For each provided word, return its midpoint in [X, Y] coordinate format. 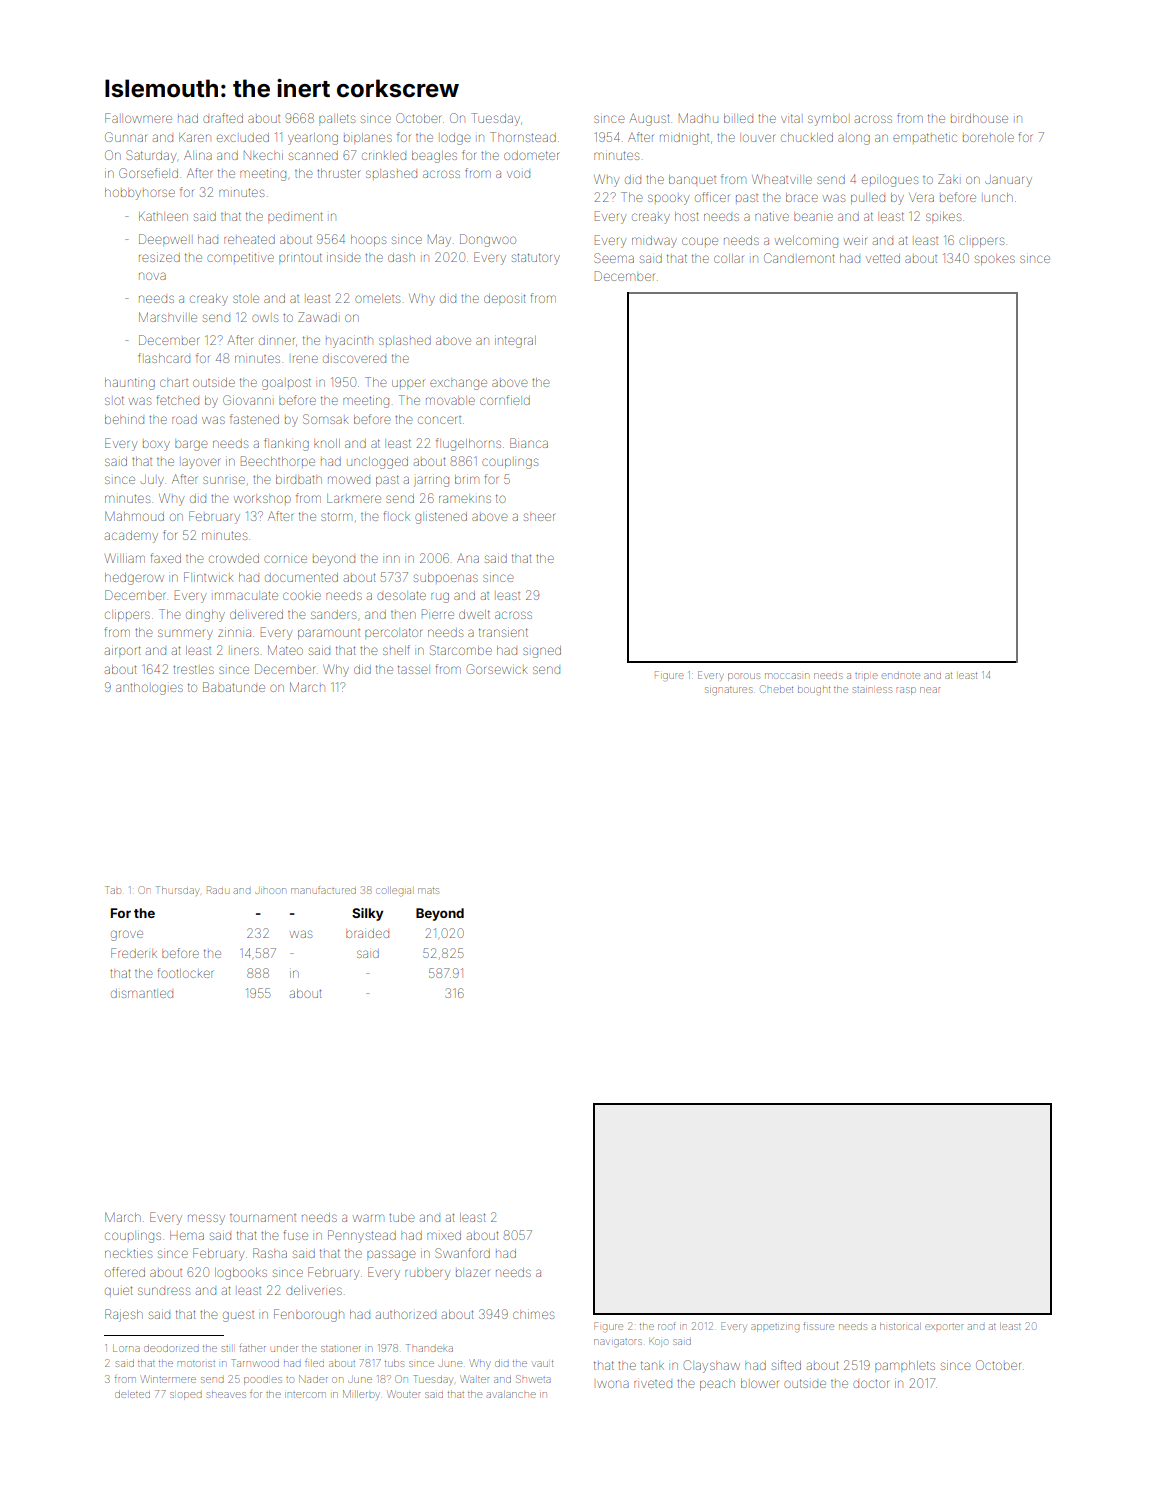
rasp [906, 691]
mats [428, 891]
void [518, 174]
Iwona [613, 1384]
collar [728, 258]
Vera [921, 197]
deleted [132, 1394]
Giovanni [247, 400]
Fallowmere [138, 118]
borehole [988, 137]
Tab [112, 890]
